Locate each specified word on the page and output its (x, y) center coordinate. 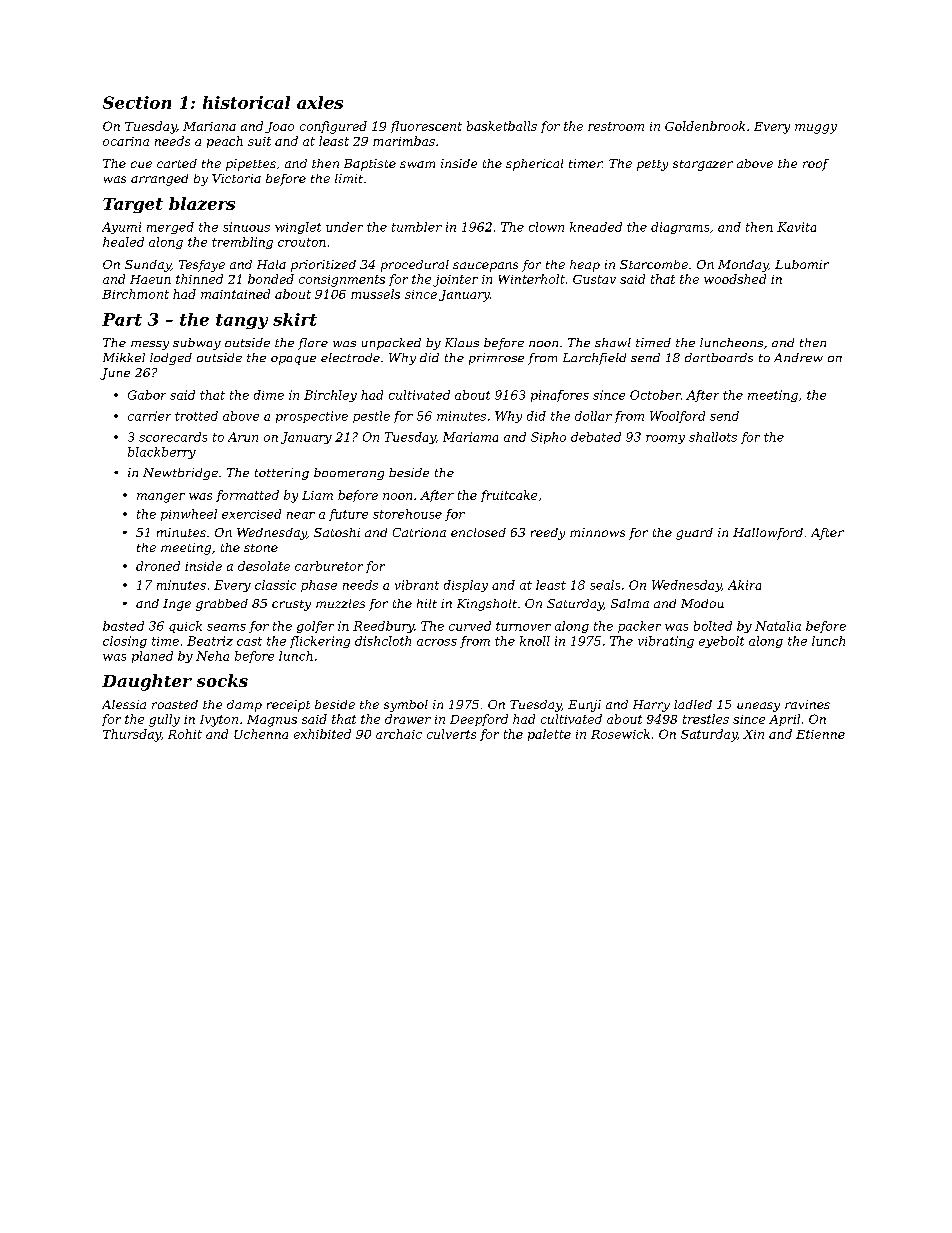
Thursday (132, 735)
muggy (816, 129)
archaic (399, 734)
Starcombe (654, 264)
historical (246, 102)
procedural (415, 266)
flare (313, 344)
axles (320, 102)
